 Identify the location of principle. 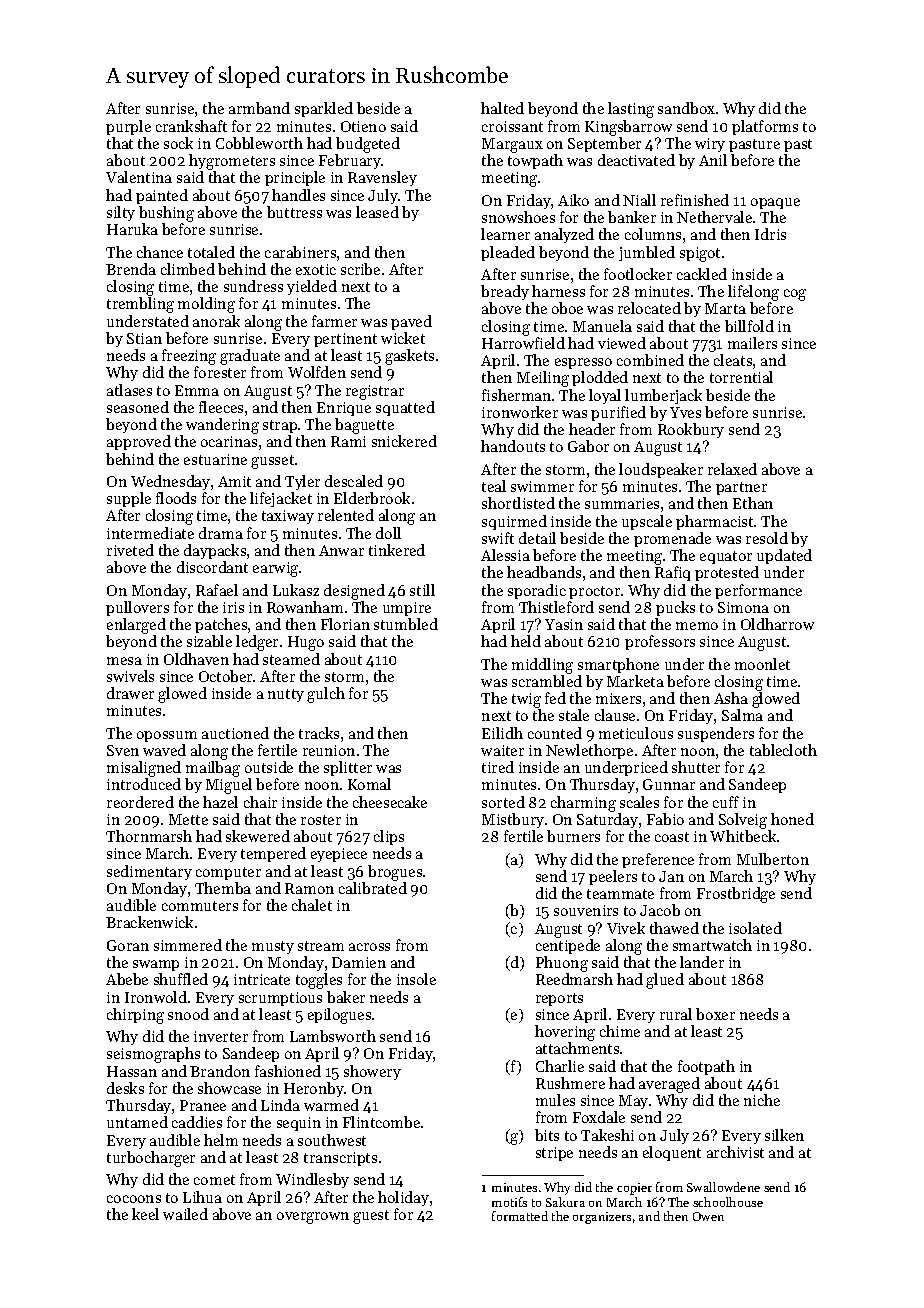
(295, 178).
